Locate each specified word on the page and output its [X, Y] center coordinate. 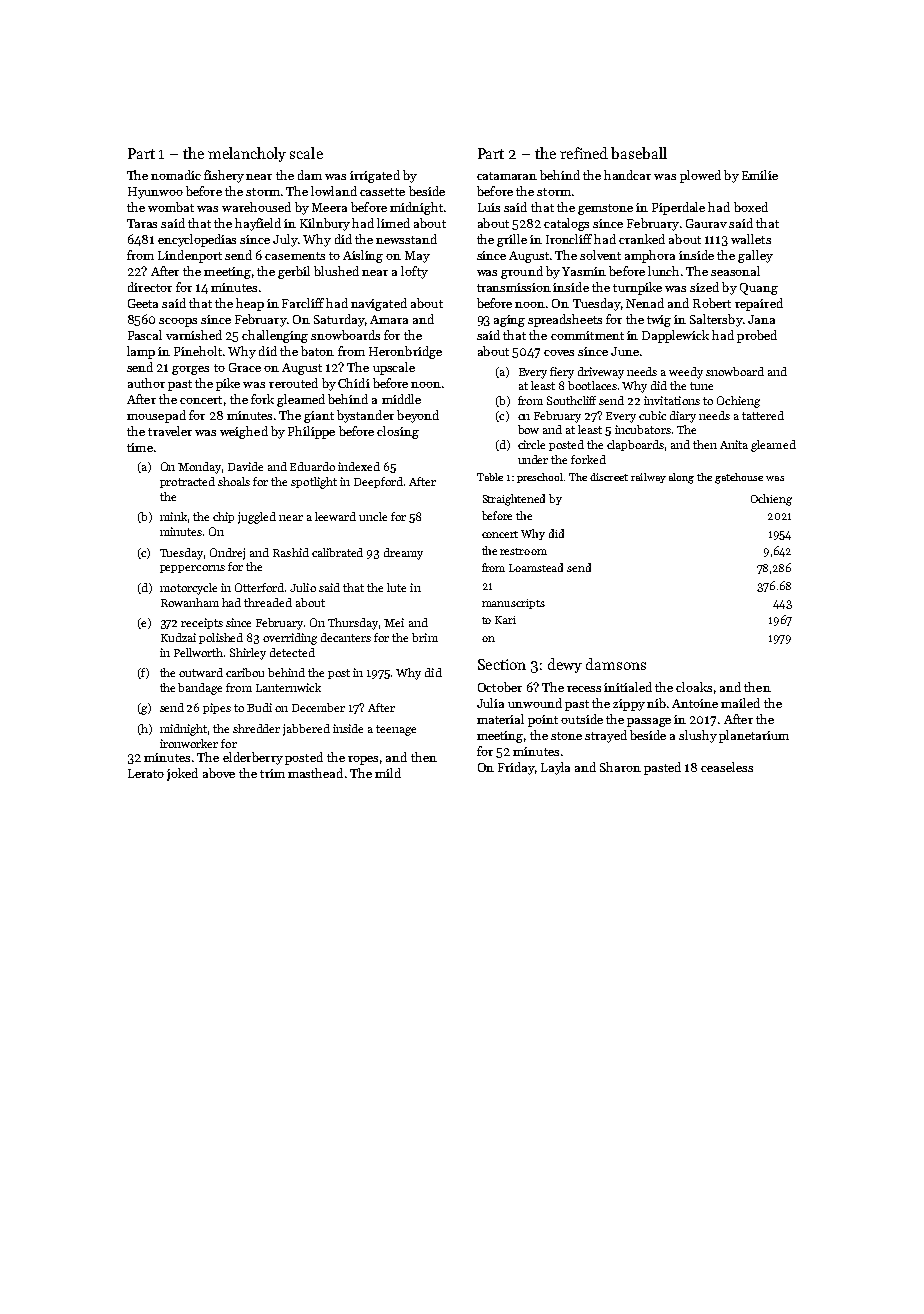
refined [584, 153]
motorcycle [188, 589]
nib [656, 703]
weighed [244, 432]
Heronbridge [405, 352]
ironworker [189, 743]
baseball [639, 153]
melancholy [247, 154]
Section [502, 664]
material [500, 719]
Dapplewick [675, 336]
